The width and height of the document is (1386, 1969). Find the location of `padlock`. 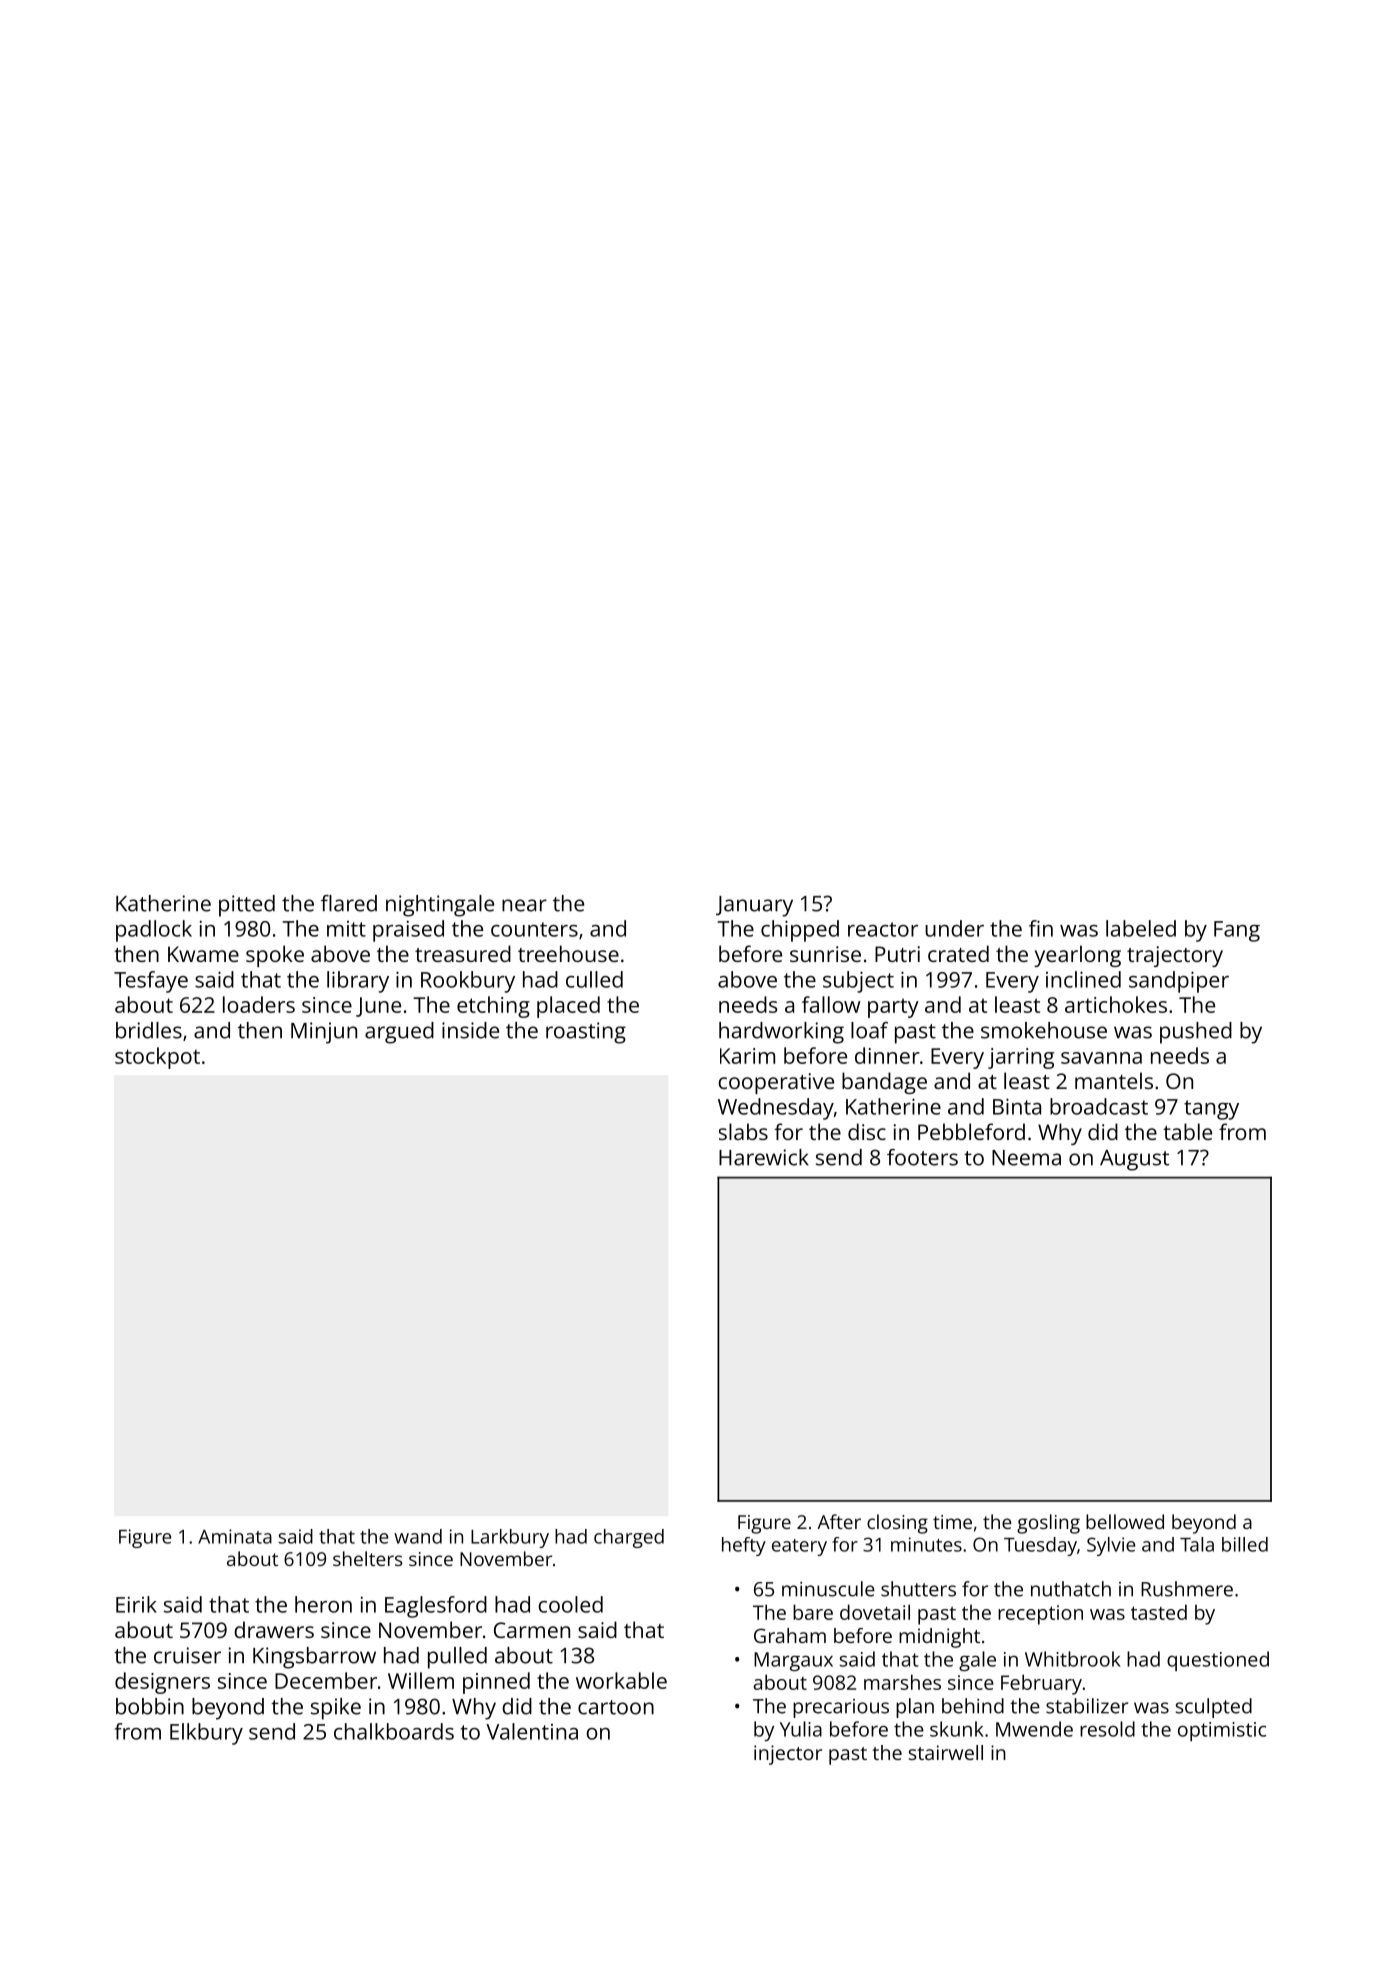

padlock is located at coordinates (154, 931).
